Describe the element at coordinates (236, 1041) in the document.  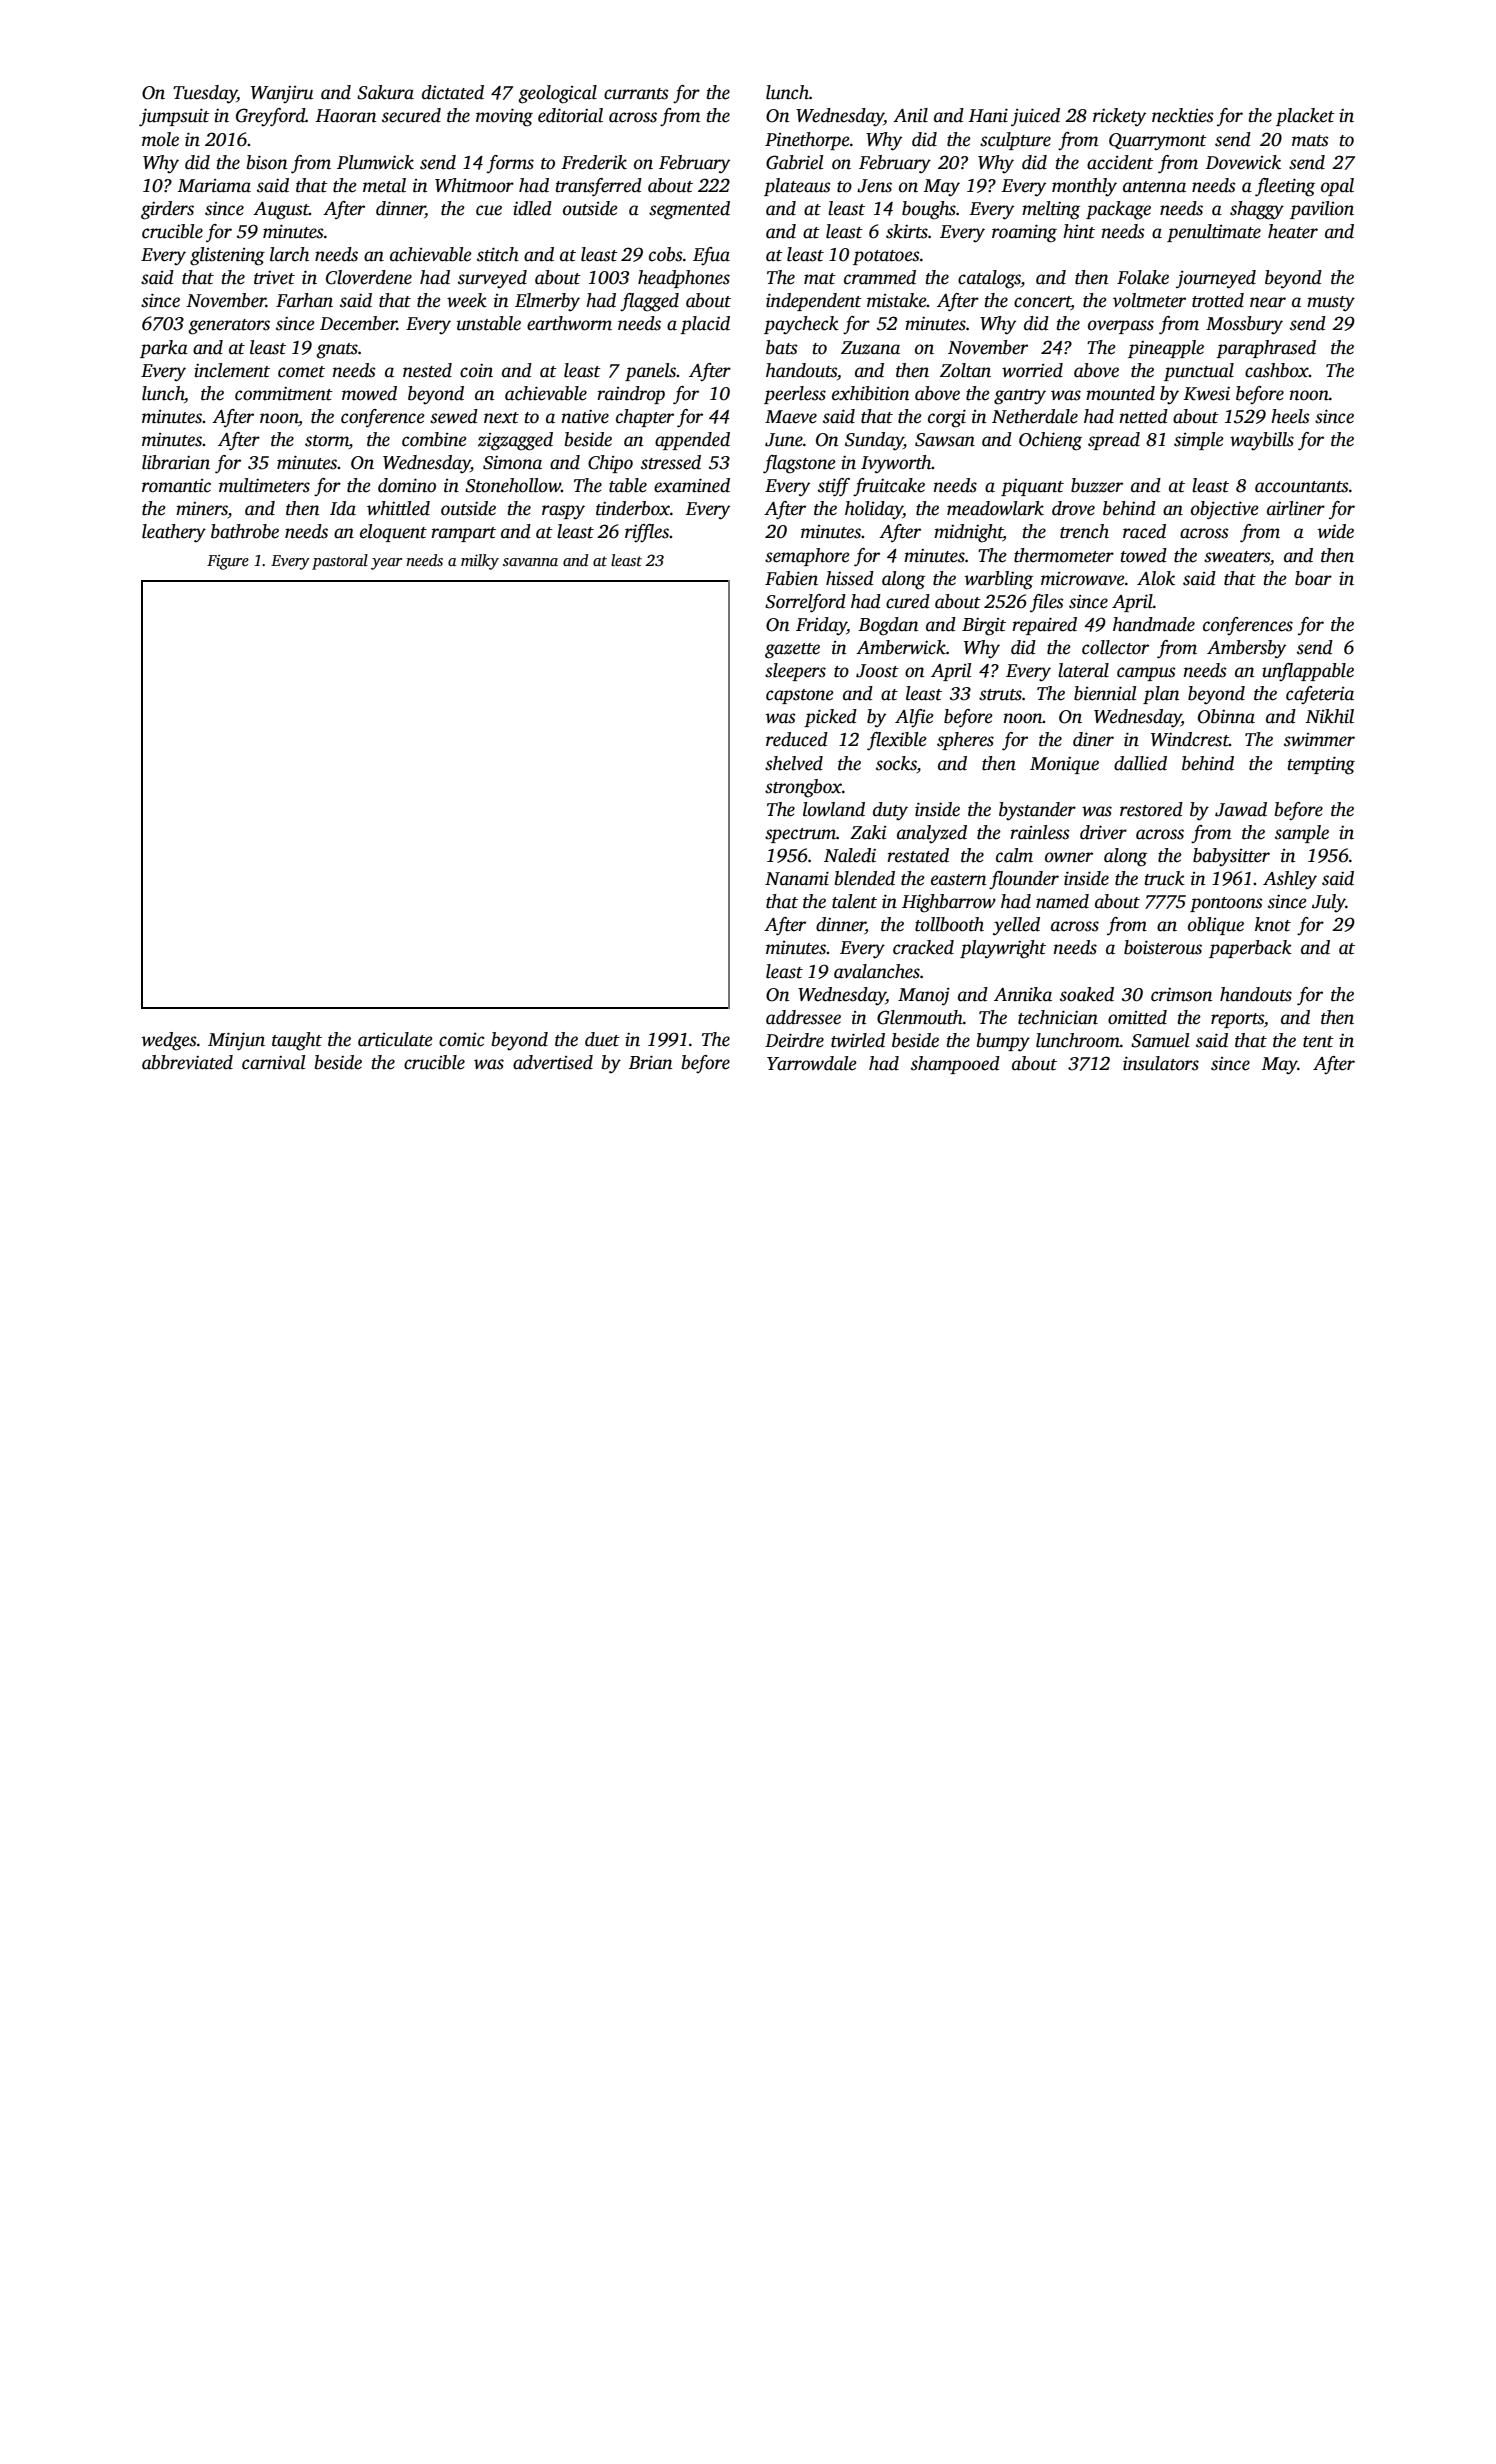
I see `Minjun` at that location.
